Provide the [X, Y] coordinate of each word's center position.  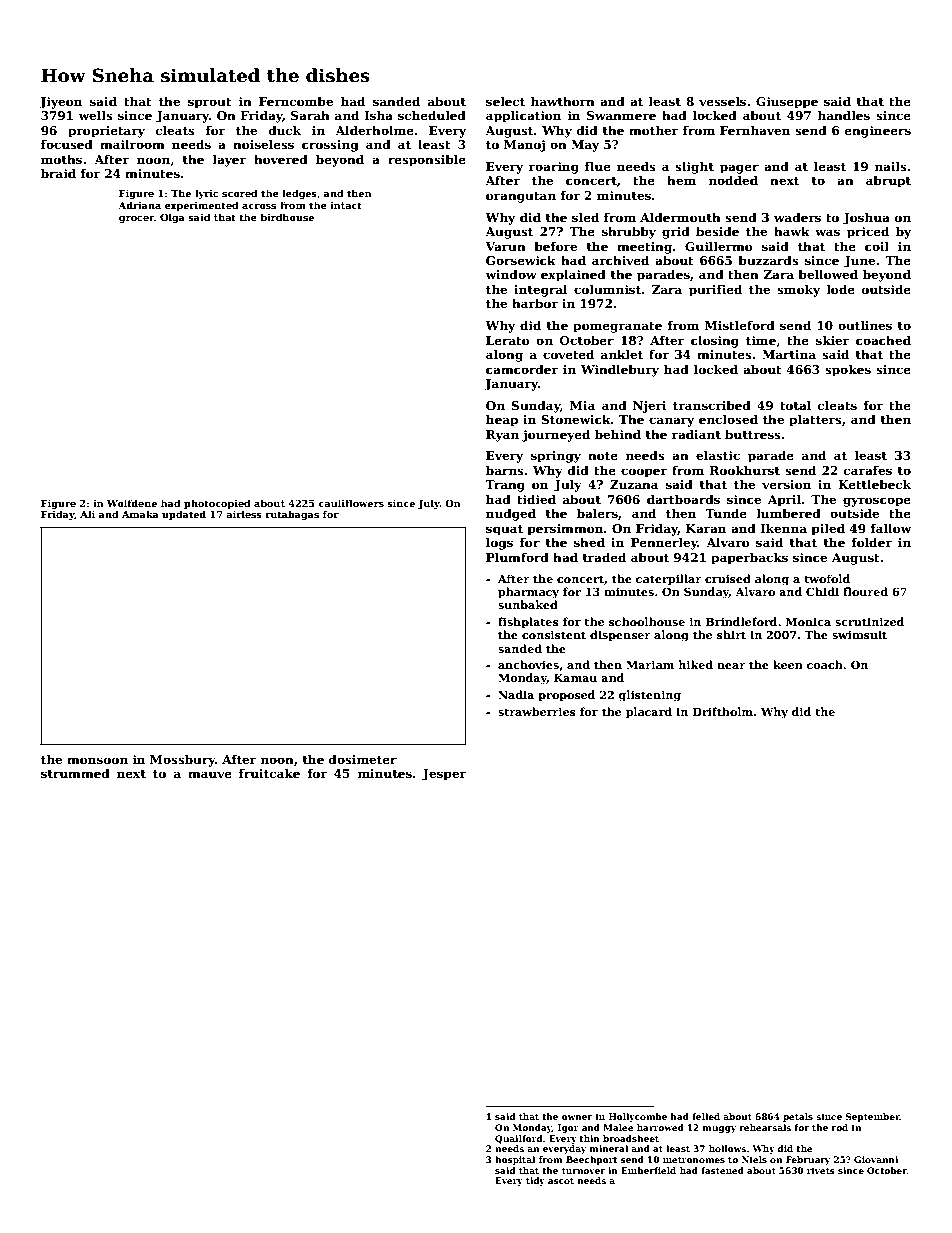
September [873, 1117]
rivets [821, 1170]
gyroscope [877, 502]
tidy [535, 1181]
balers [597, 513]
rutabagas [292, 515]
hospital [515, 1160]
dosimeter [363, 759]
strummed [75, 773]
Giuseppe [787, 103]
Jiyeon [60, 103]
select [505, 101]
